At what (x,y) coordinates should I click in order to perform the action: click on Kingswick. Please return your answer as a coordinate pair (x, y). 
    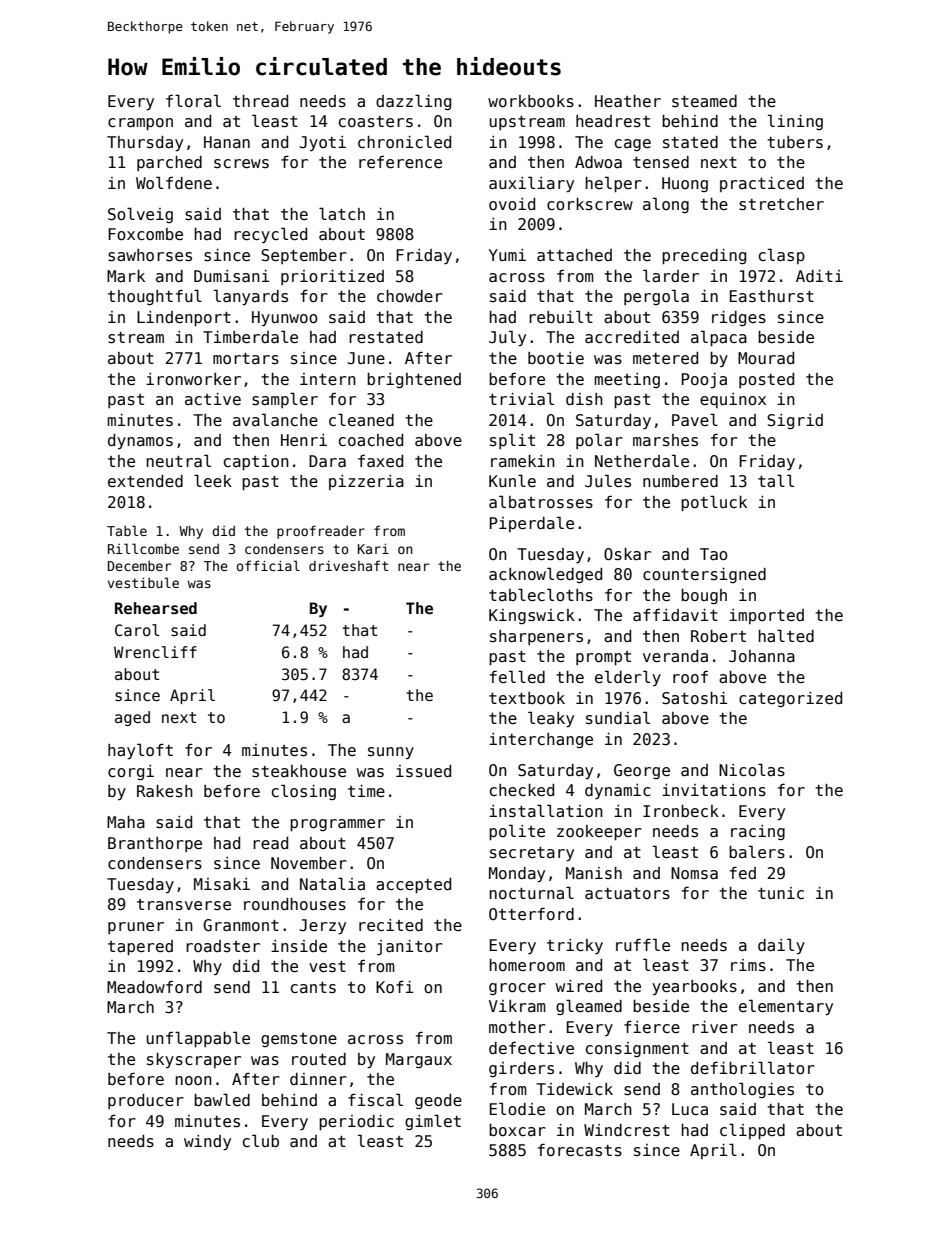
    Looking at the image, I should click on (532, 616).
